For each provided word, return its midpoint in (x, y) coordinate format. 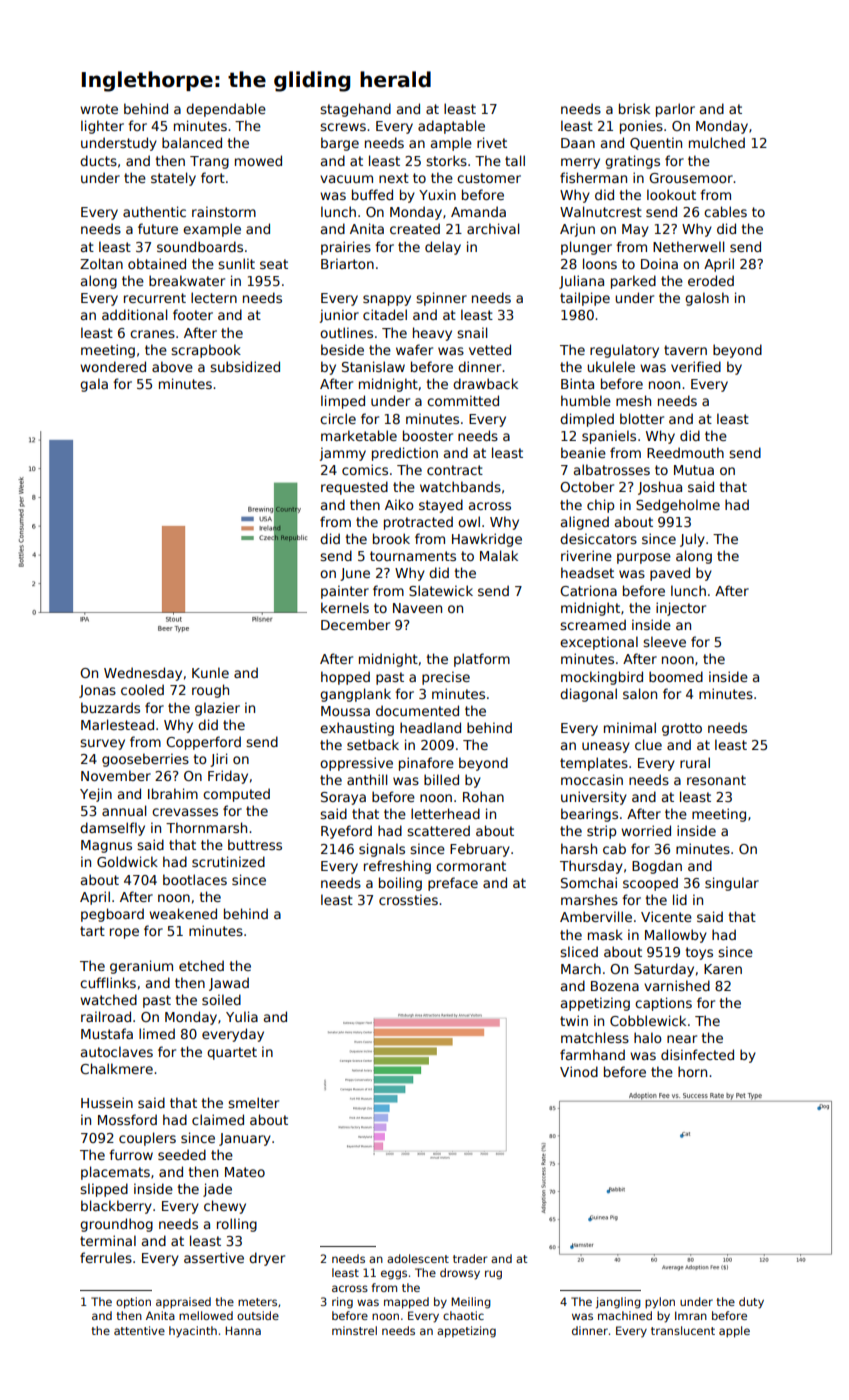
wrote (99, 109)
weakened (183, 913)
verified (696, 366)
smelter (253, 1102)
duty (751, 1303)
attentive (139, 1330)
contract (455, 470)
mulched (717, 142)
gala (94, 385)
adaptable (451, 127)
